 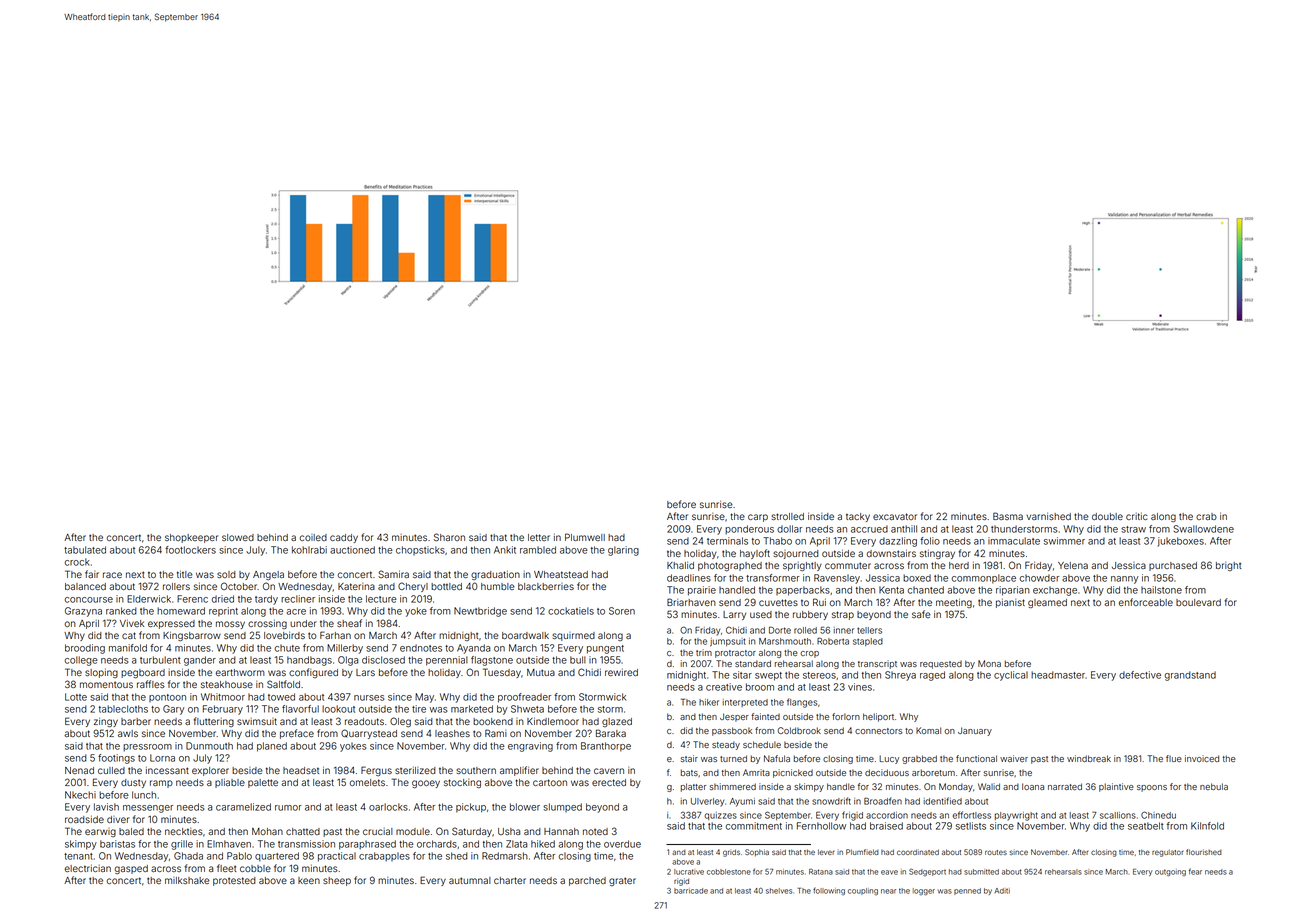 I want to click on carp, so click(x=758, y=518).
